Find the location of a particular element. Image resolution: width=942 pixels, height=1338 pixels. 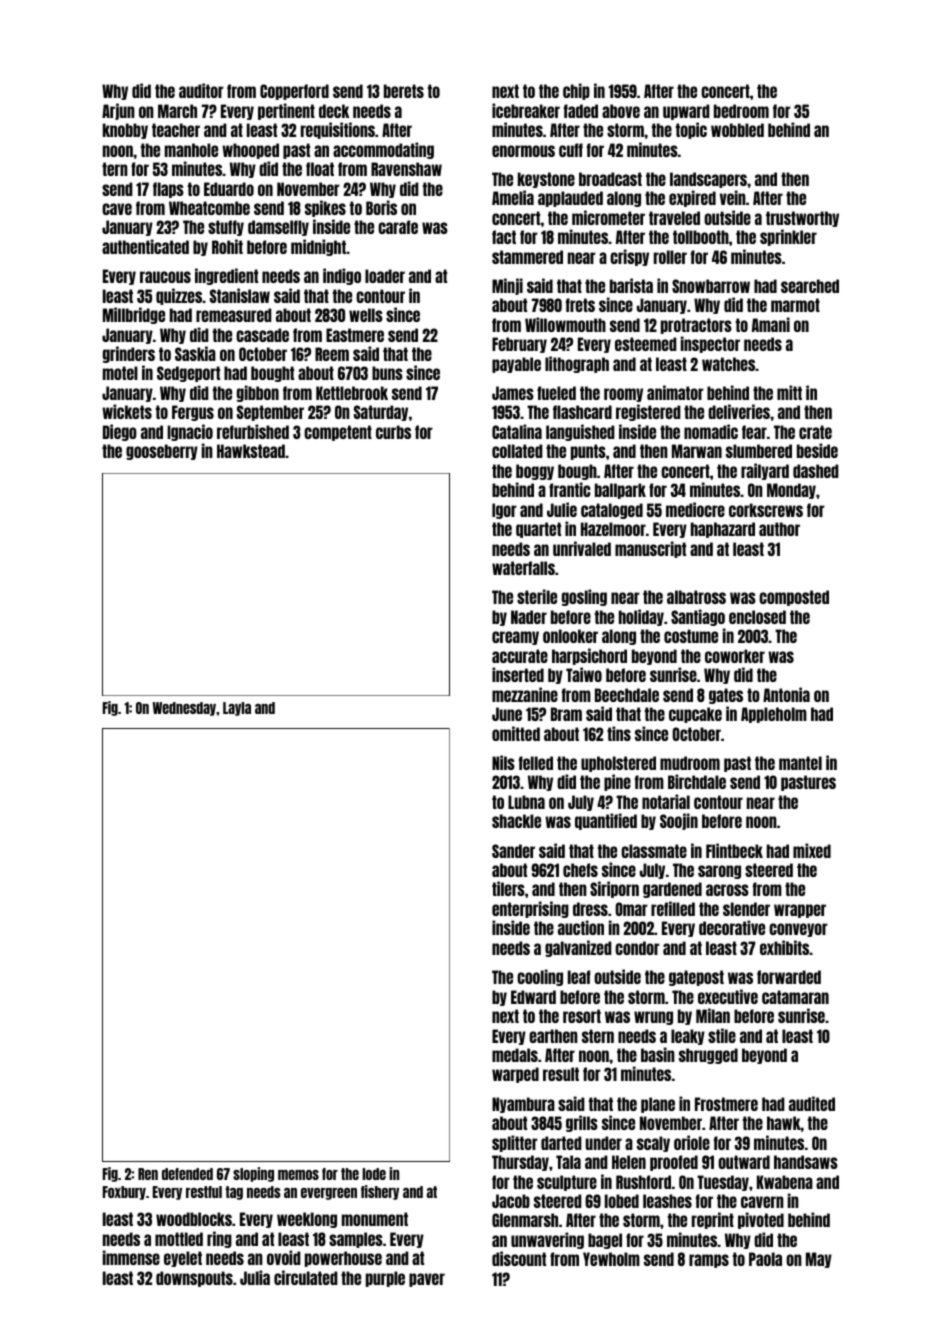

motel is located at coordinates (120, 373).
